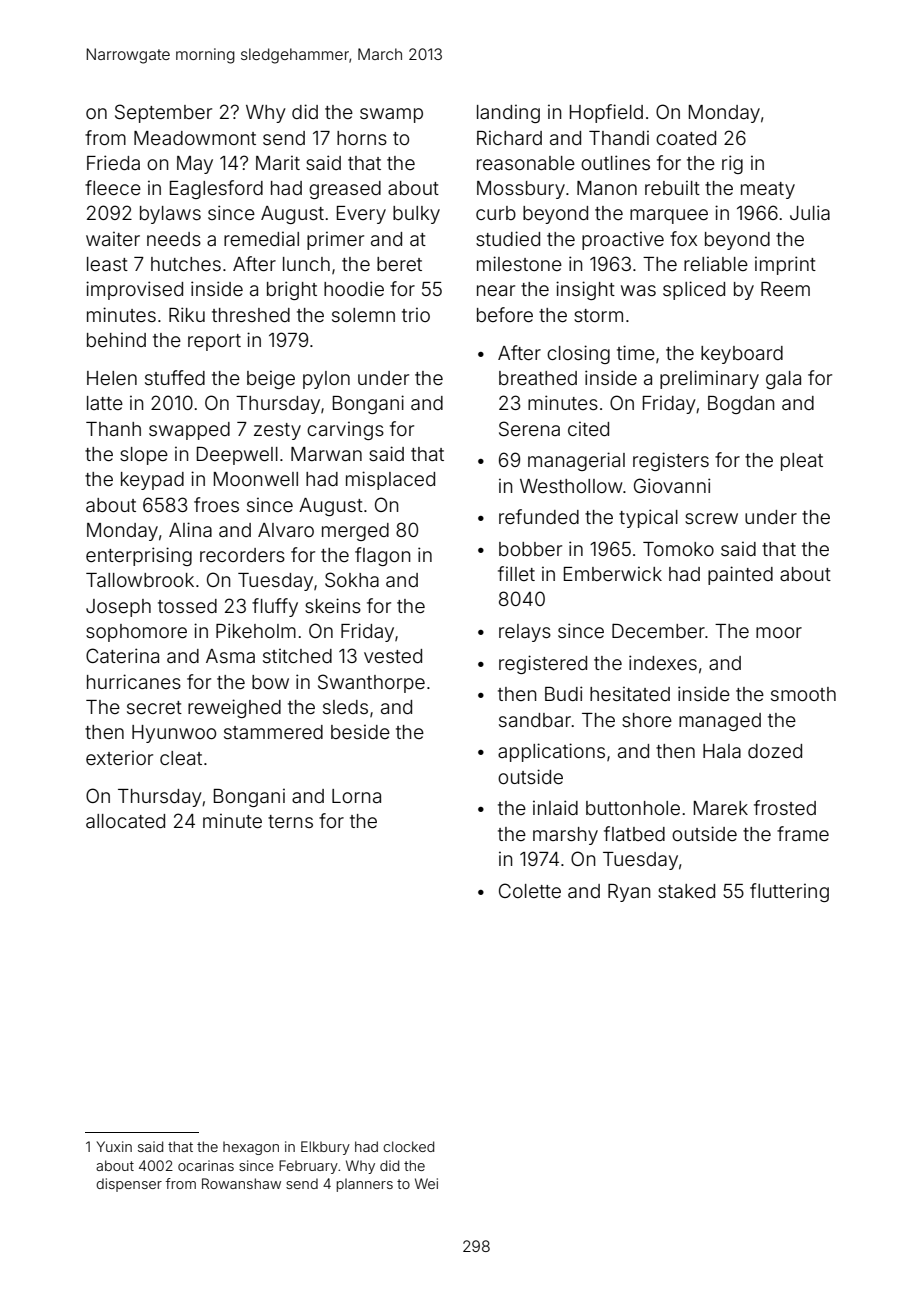 The height and width of the screenshot is (1314, 924). Describe the element at coordinates (716, 263) in the screenshot. I see `reliable` at that location.
